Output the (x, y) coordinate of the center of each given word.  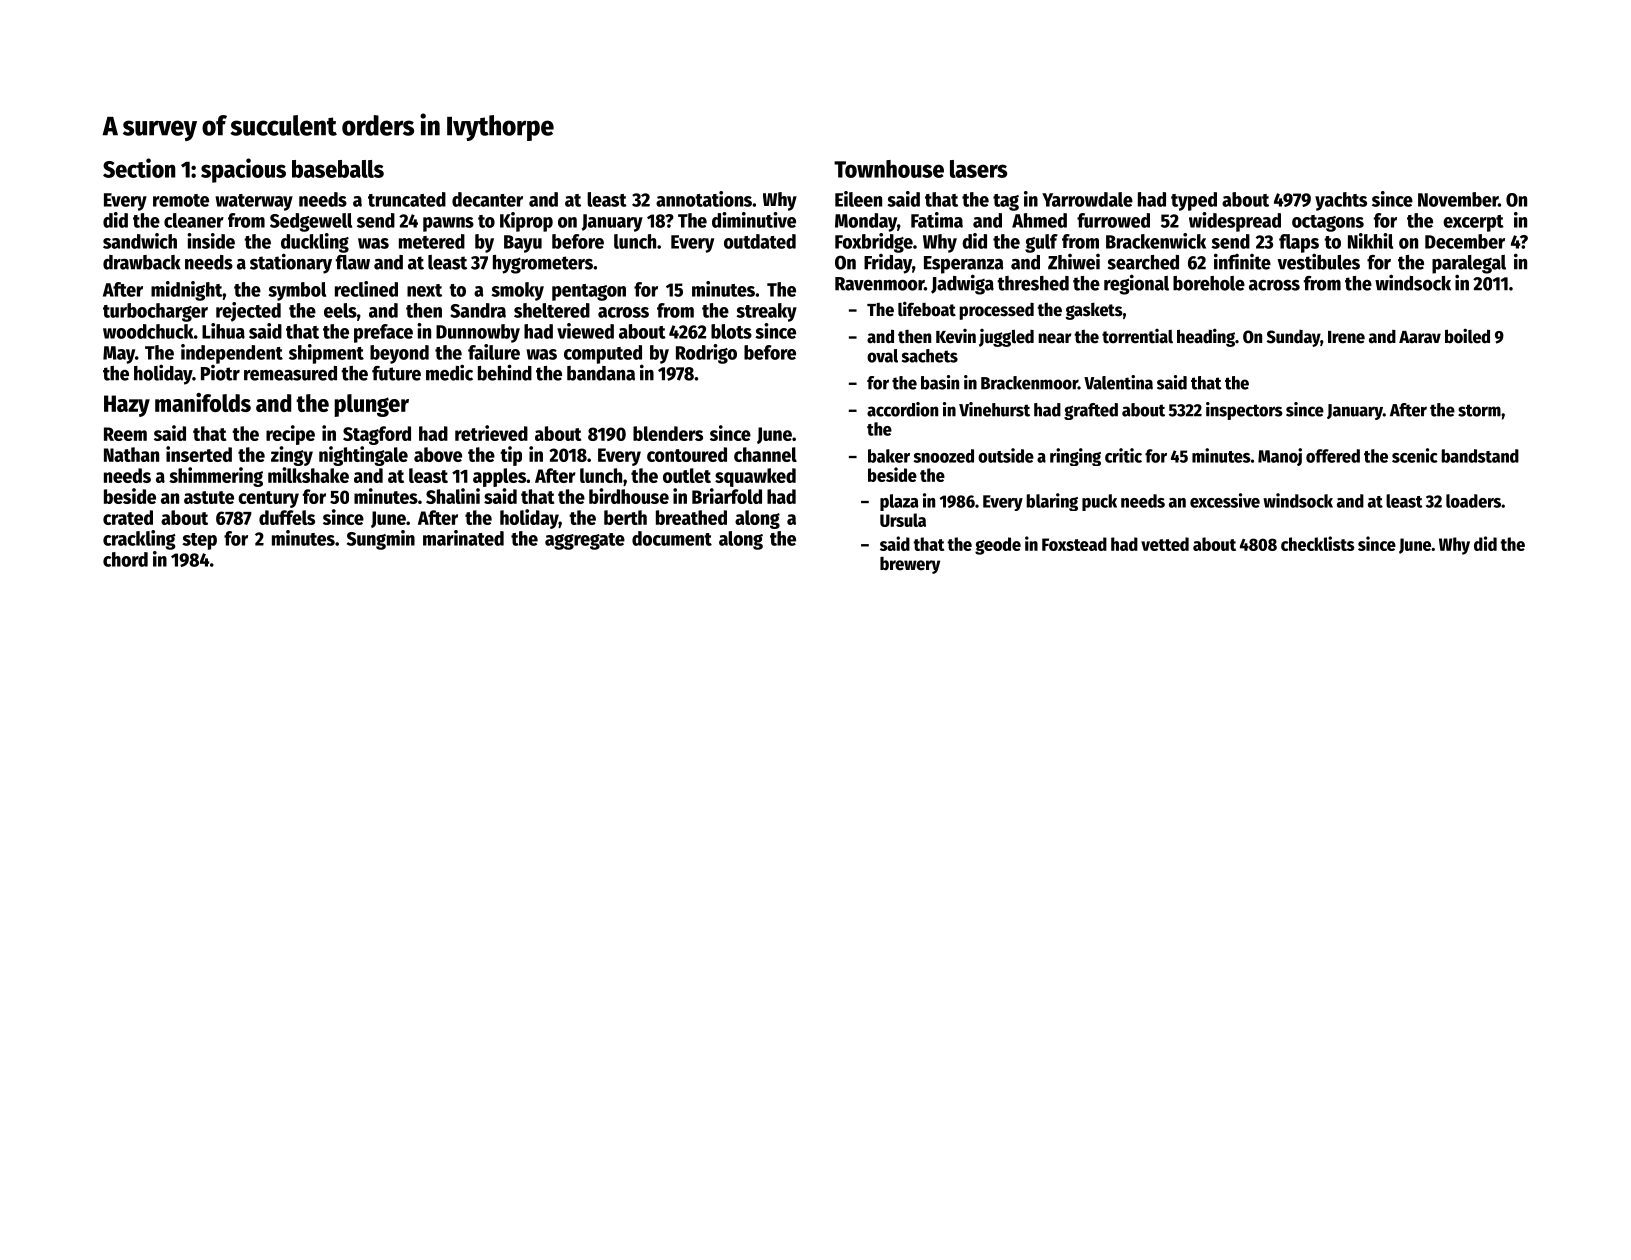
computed (603, 354)
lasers (978, 169)
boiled (1467, 336)
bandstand (1480, 456)
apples (499, 477)
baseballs (338, 169)
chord (125, 559)
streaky (766, 312)
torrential (1137, 336)
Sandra (478, 310)
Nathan (131, 454)
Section (139, 168)
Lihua (223, 331)
